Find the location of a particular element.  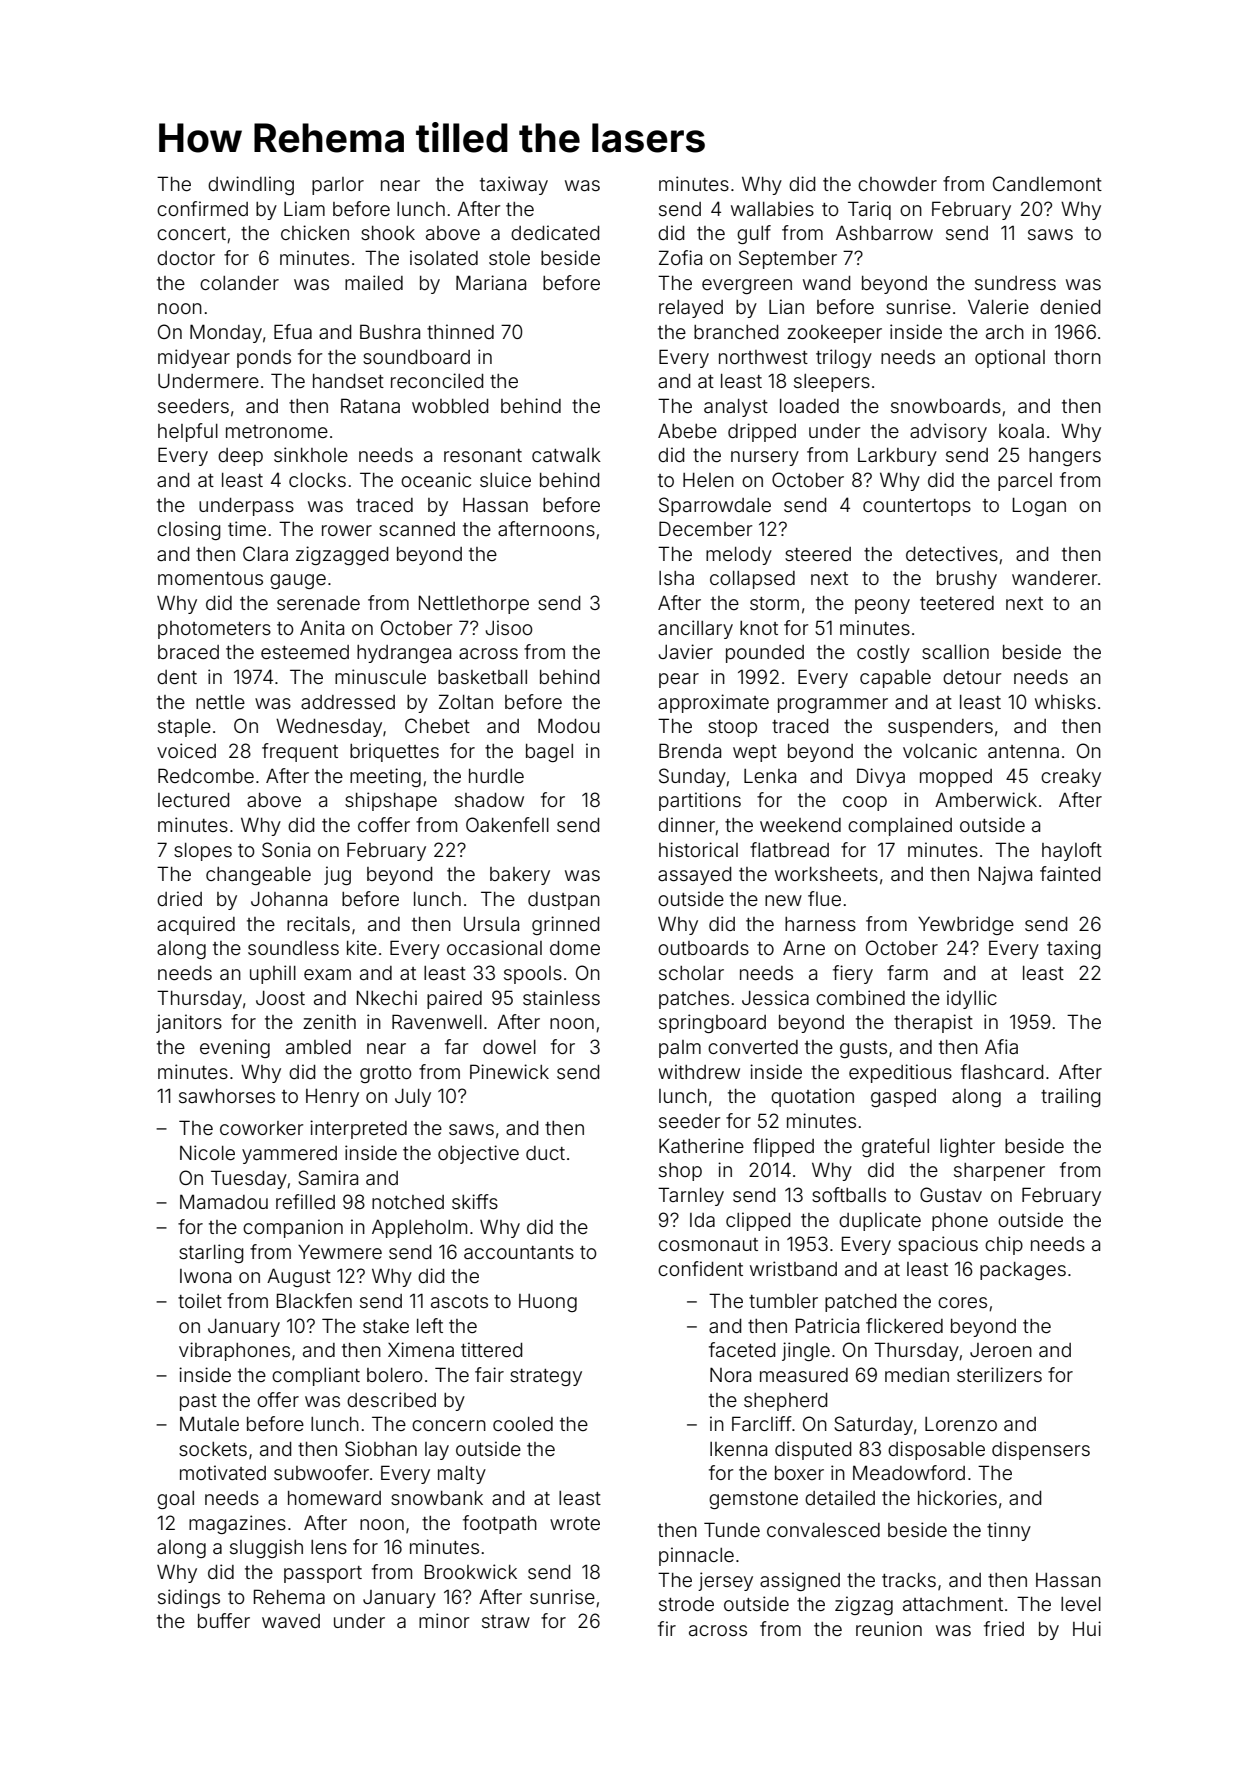

motivated is located at coordinates (223, 1472).
